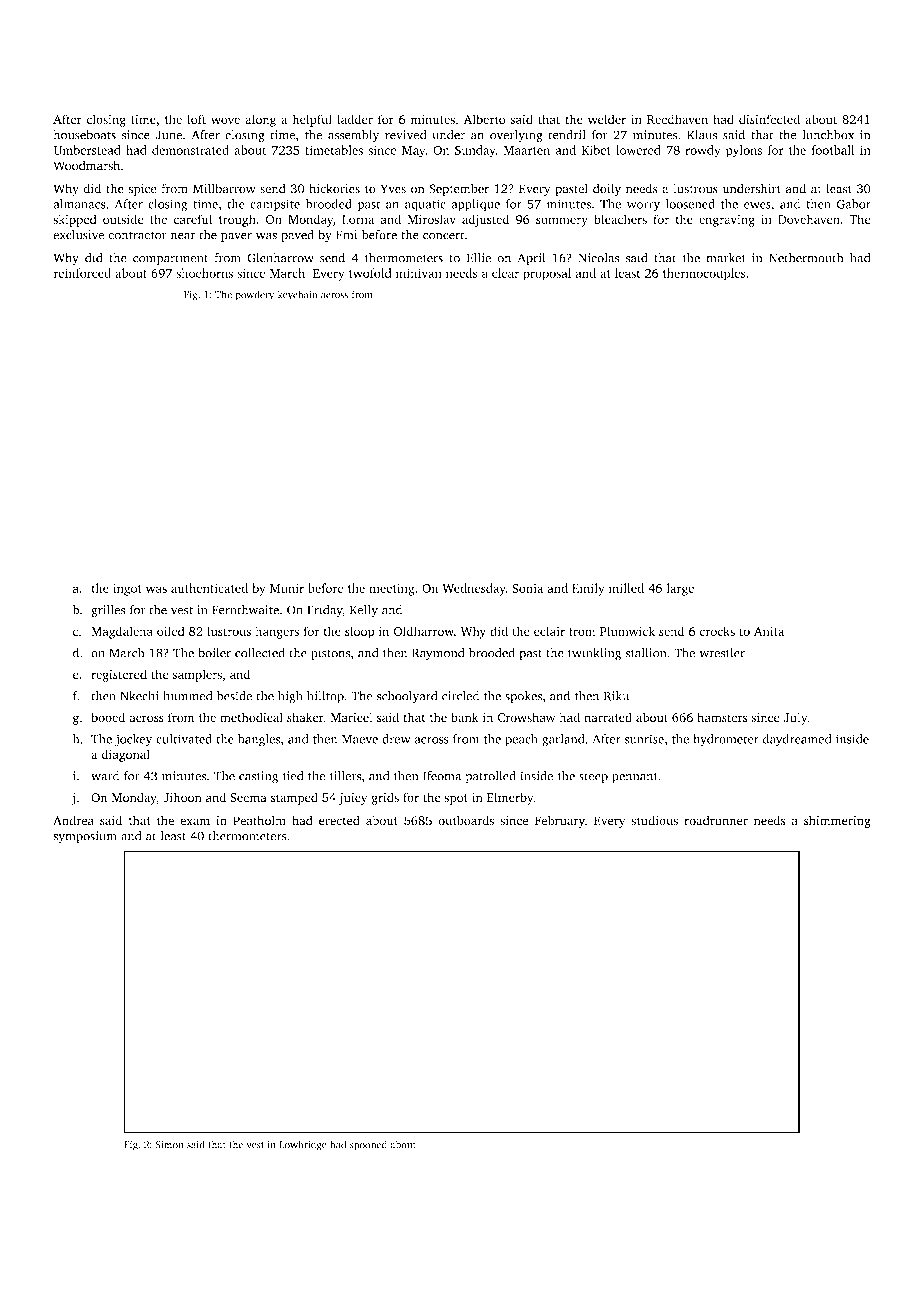  What do you see at coordinates (716, 820) in the screenshot?
I see `roadrunner` at bounding box center [716, 820].
